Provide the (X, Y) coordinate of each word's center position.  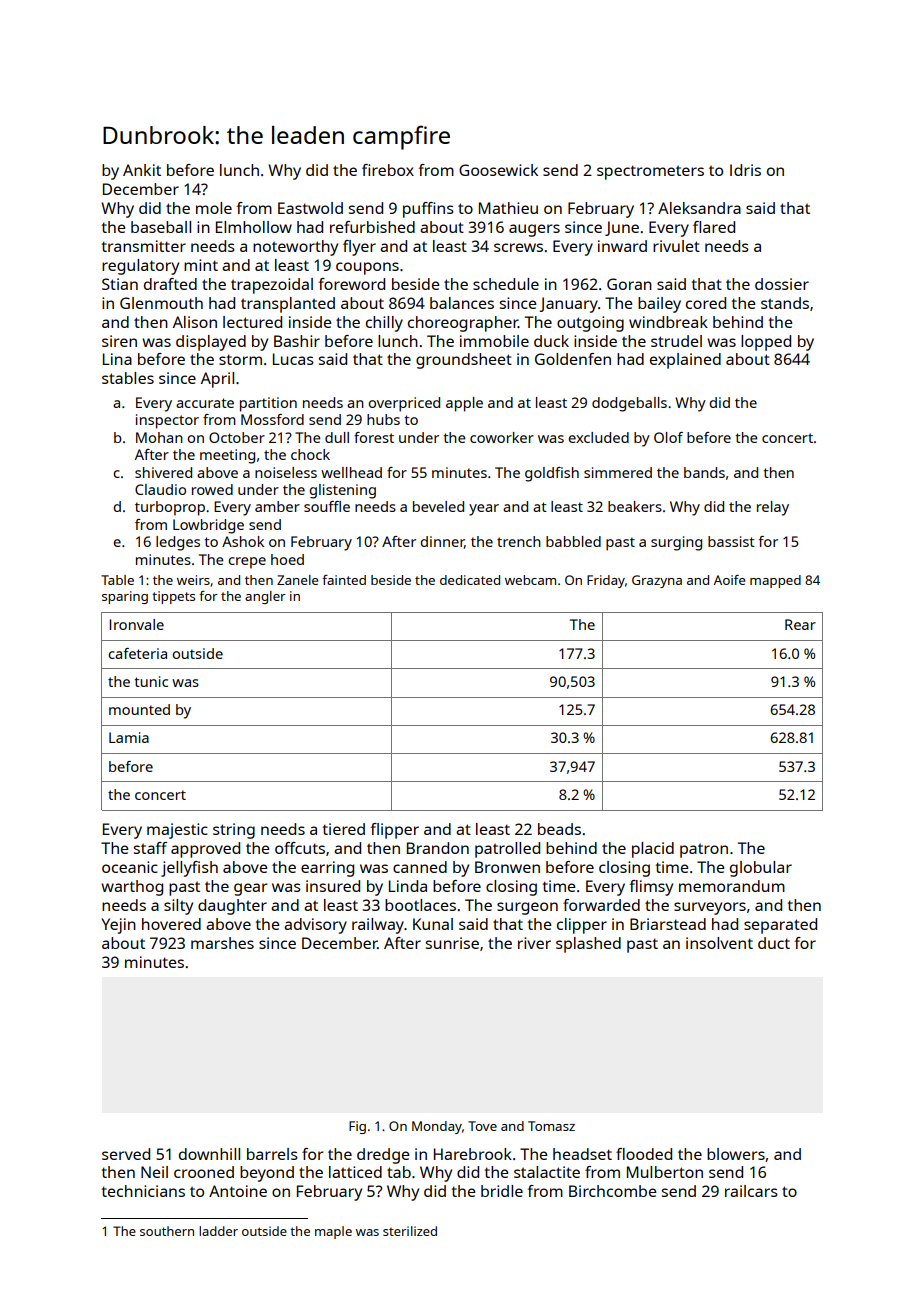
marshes (222, 943)
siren (119, 341)
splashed (588, 945)
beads (559, 829)
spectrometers (650, 172)
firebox (388, 170)
